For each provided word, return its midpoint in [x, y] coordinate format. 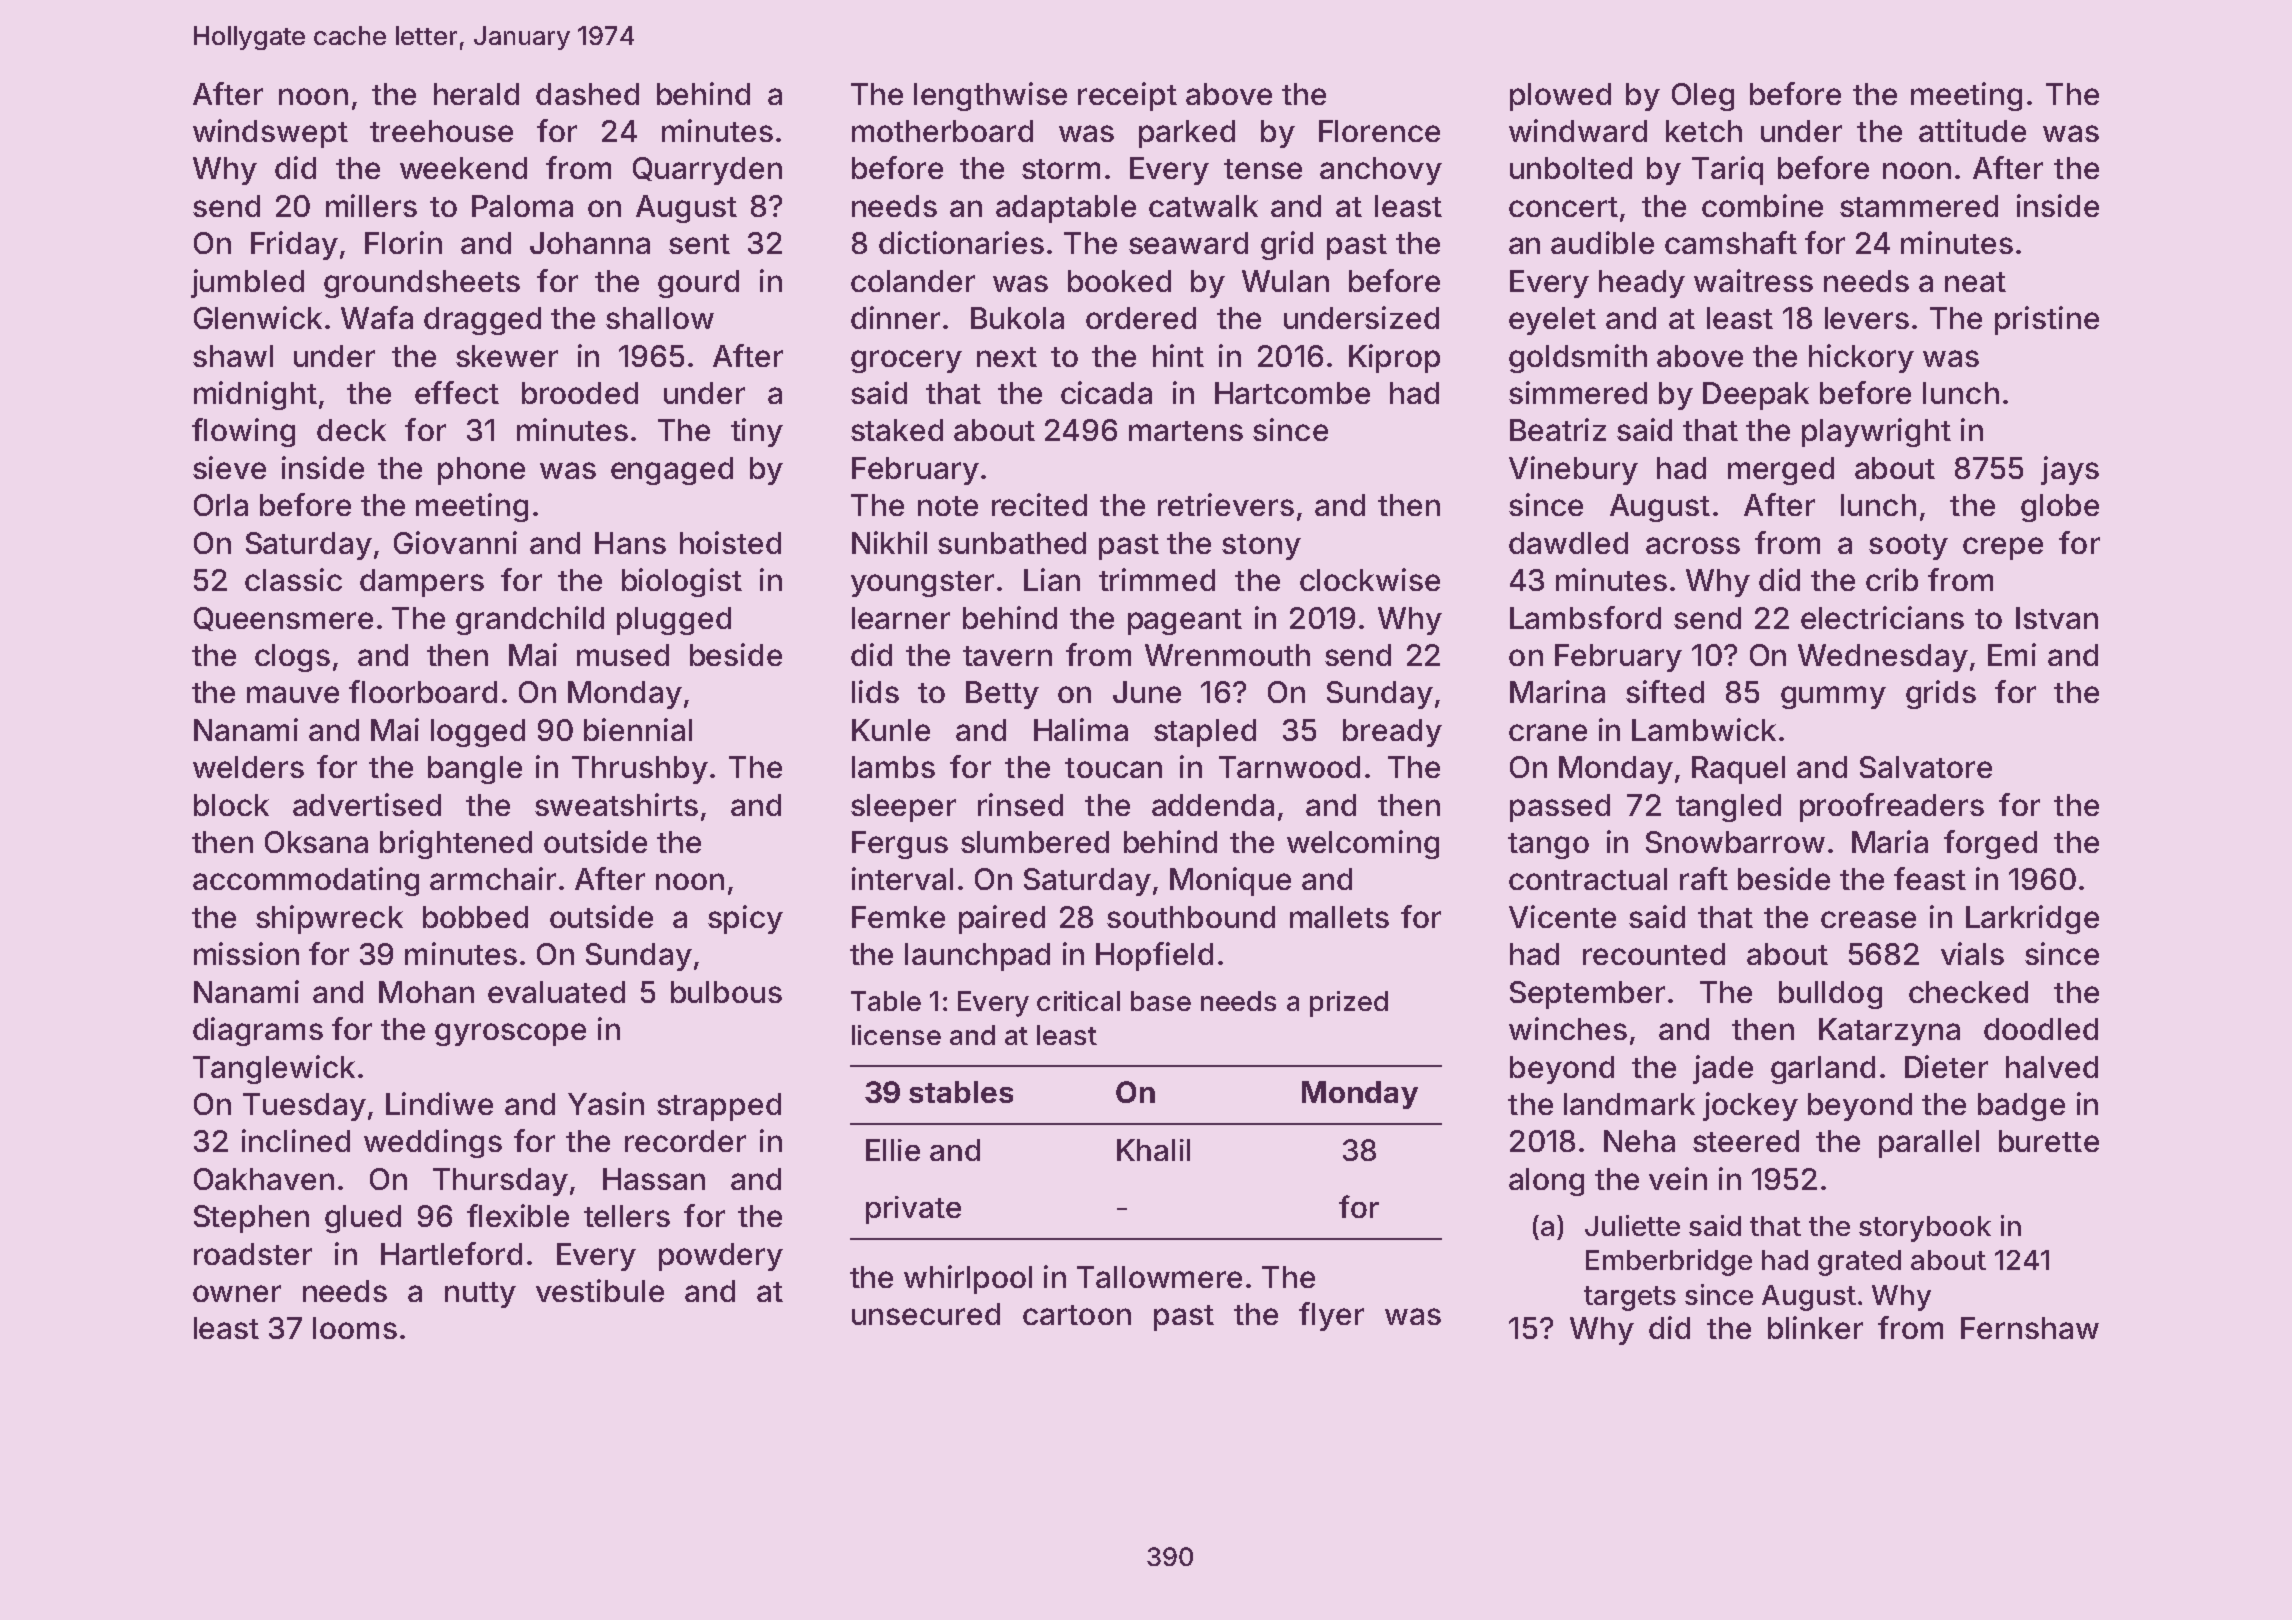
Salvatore [1926, 767]
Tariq [1727, 170]
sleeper [903, 808]
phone [481, 471]
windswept [270, 133]
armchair [493, 878]
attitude [1972, 130]
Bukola [1017, 318]
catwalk [1203, 206]
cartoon [1077, 1315]
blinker [1815, 1327]
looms [355, 1328]
